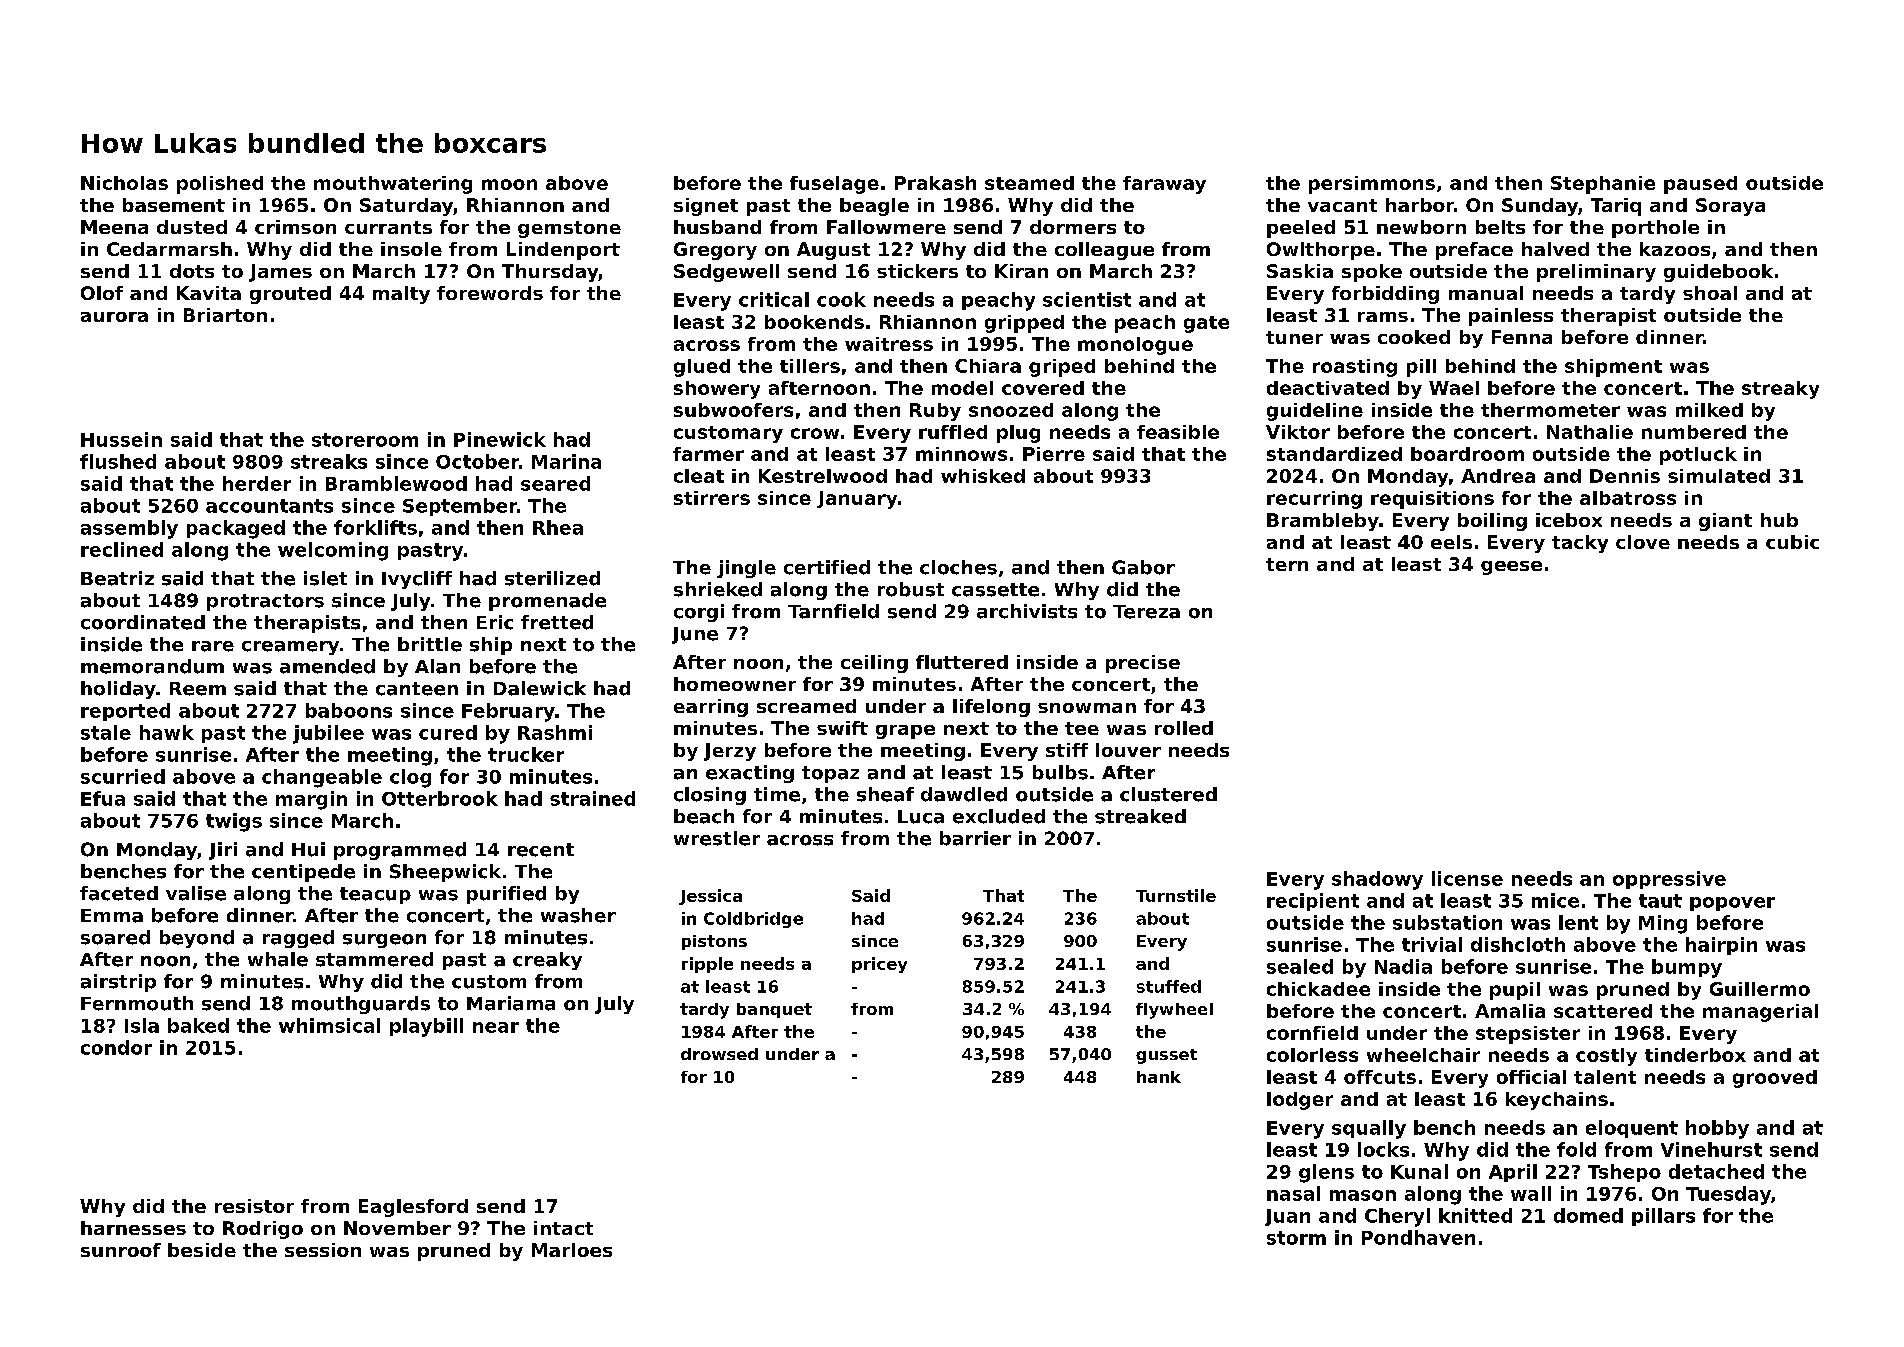 The height and width of the screenshot is (1347, 1904). I want to click on belts, so click(1500, 227).
